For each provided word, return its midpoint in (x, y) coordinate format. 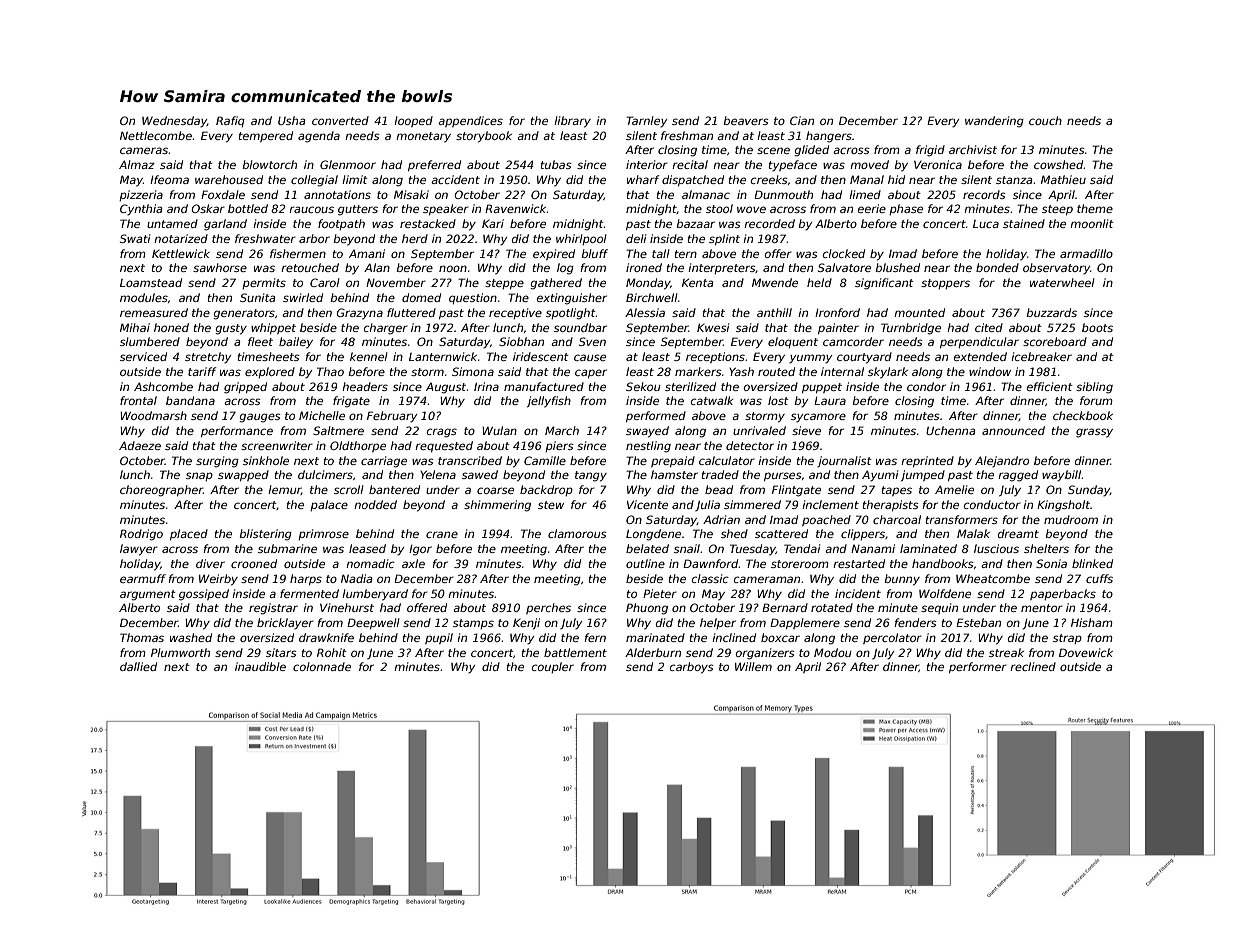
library (572, 122)
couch (1045, 120)
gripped (245, 388)
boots (1097, 327)
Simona (473, 371)
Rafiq (230, 121)
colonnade (322, 666)
